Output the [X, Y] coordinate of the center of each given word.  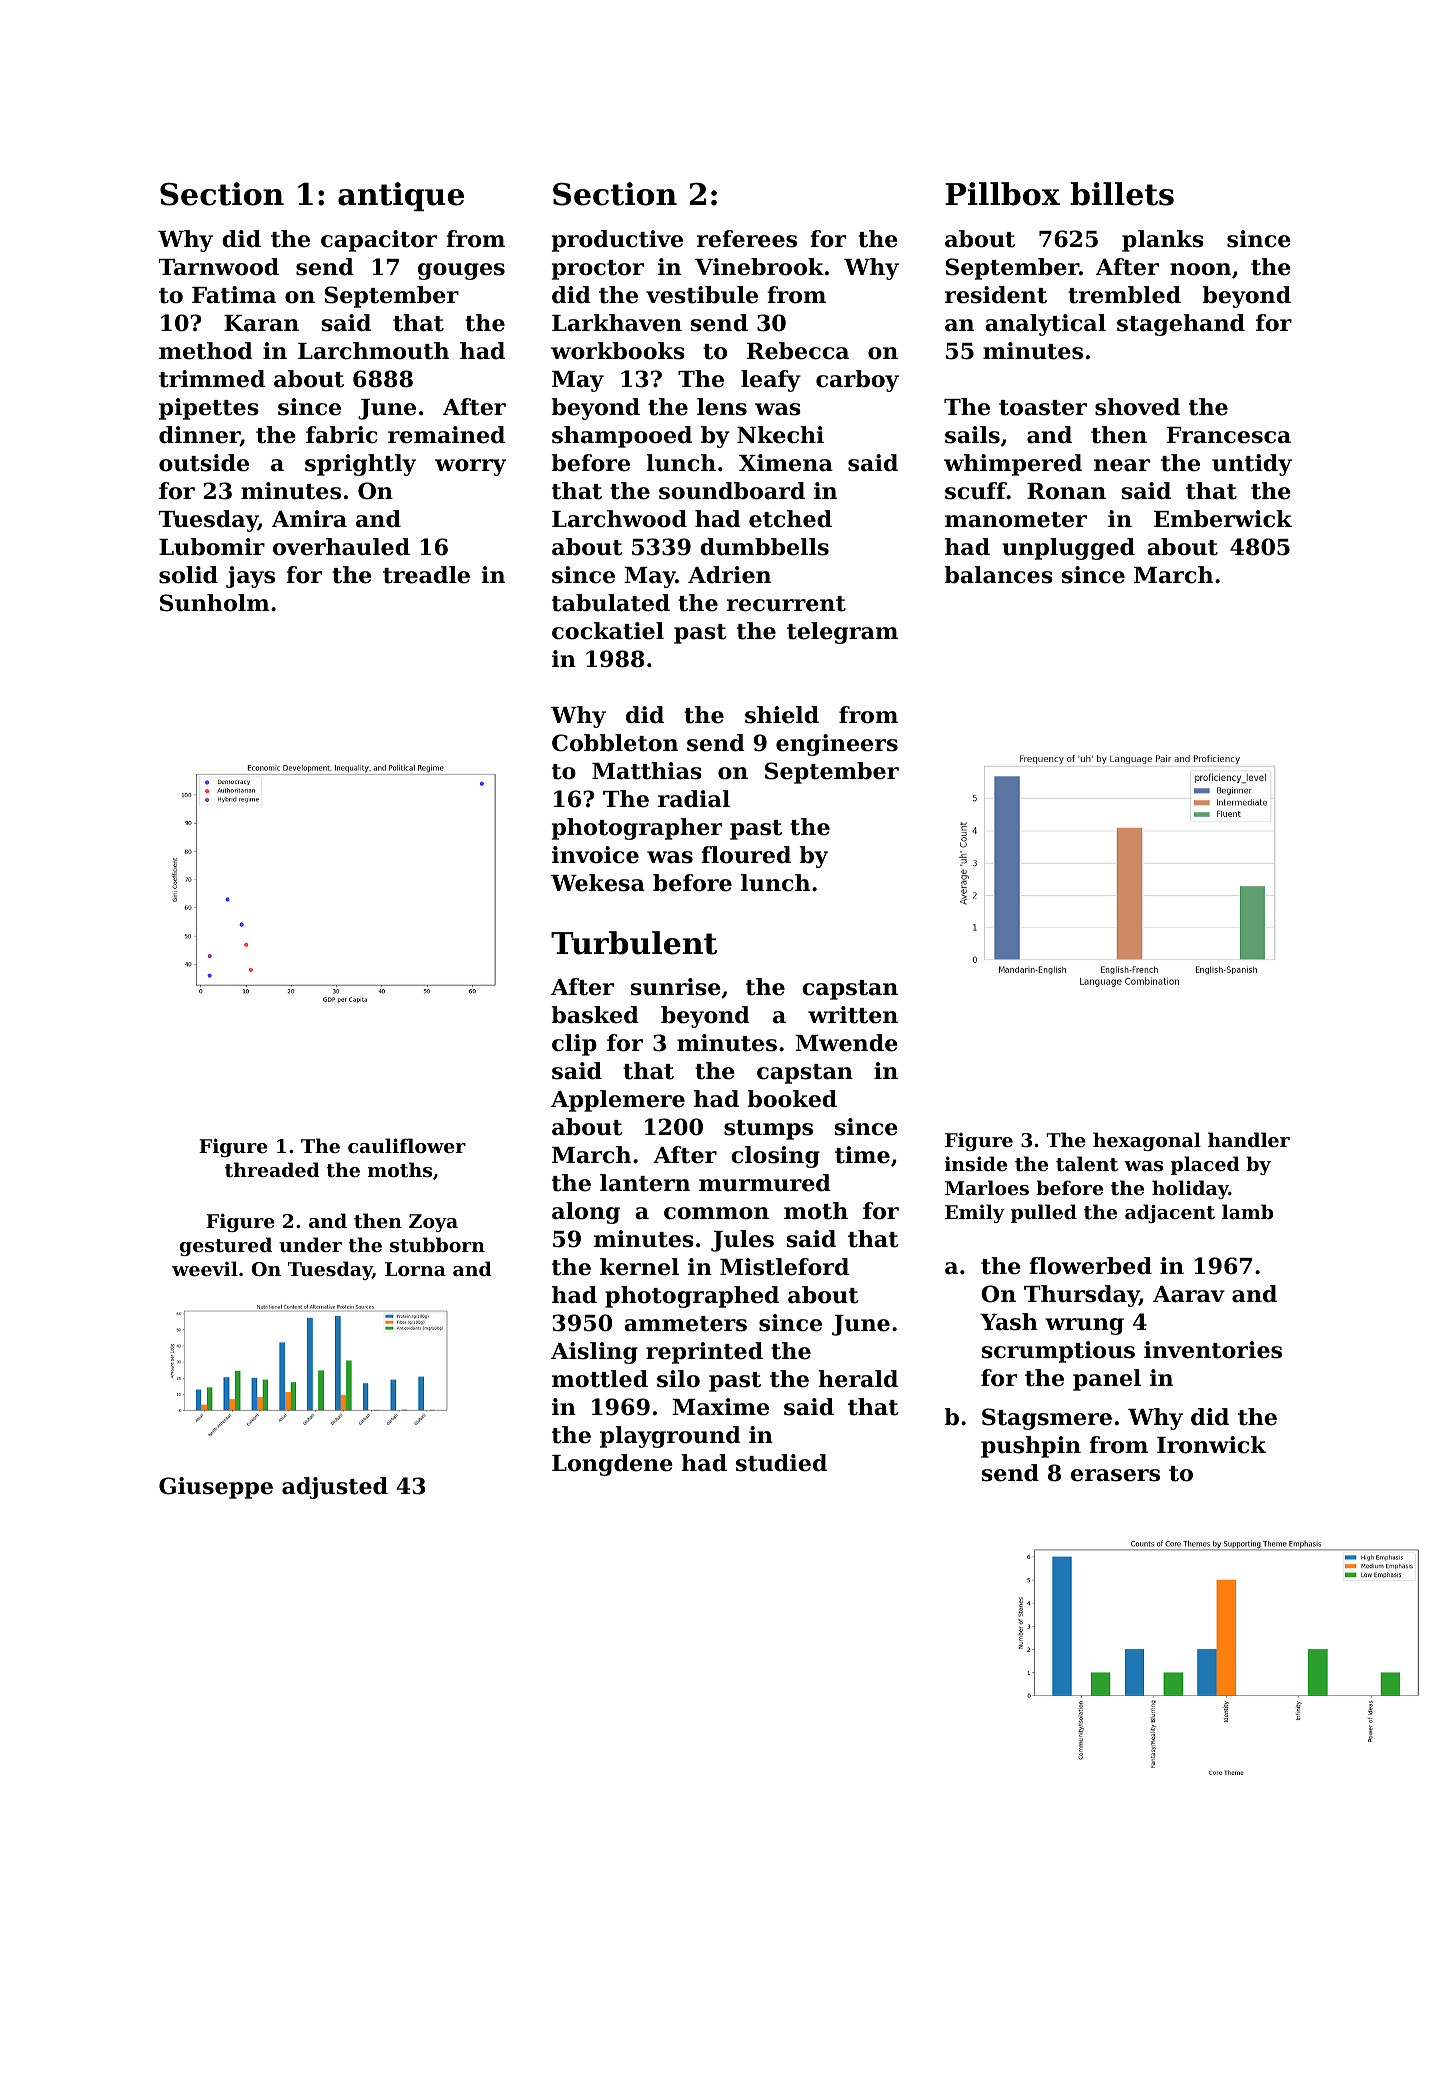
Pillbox [1002, 194]
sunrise [676, 987]
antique [401, 196]
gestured [226, 1246]
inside [976, 1163]
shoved [1137, 407]
